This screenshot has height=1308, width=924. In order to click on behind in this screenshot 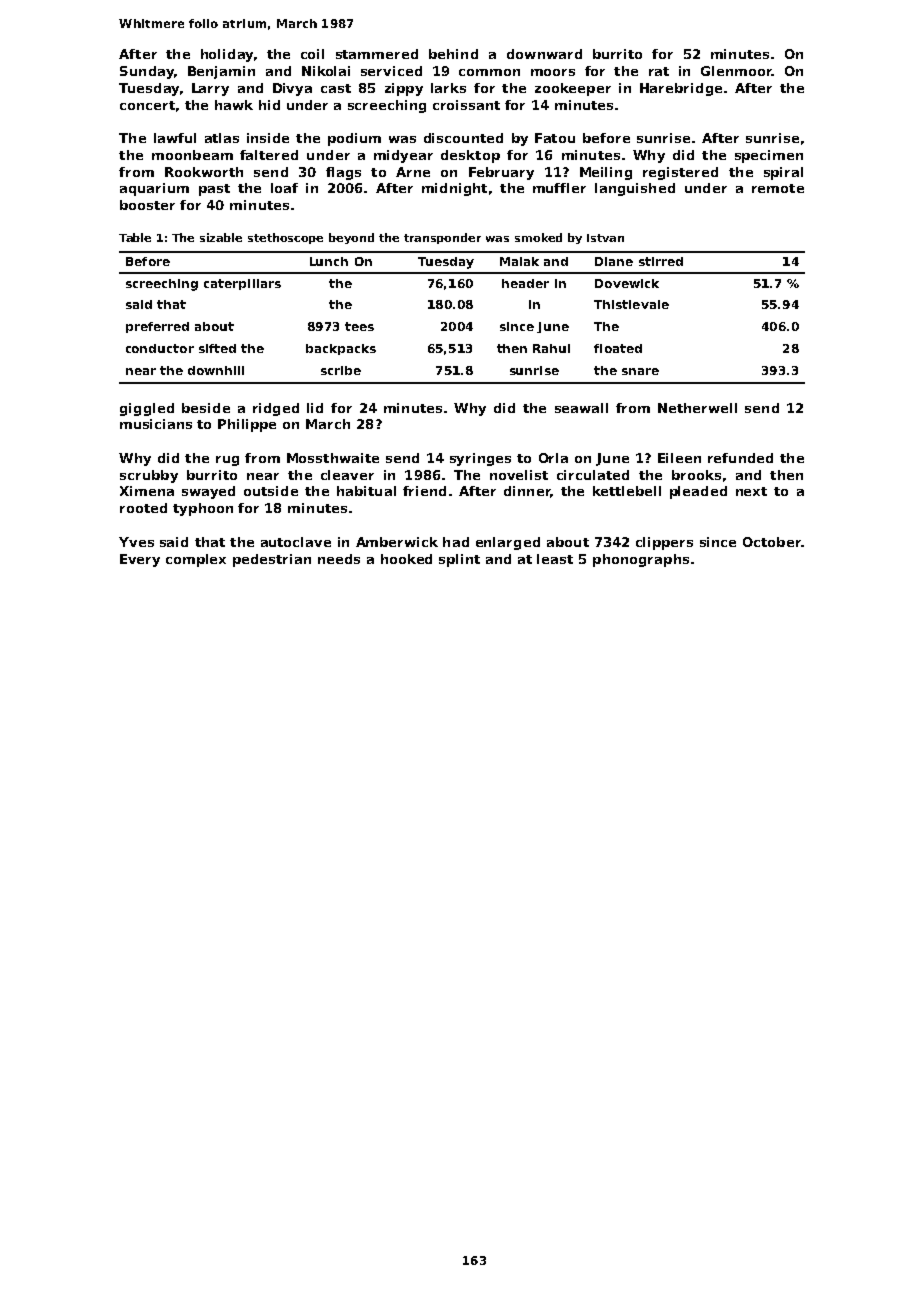, I will do `click(453, 54)`.
